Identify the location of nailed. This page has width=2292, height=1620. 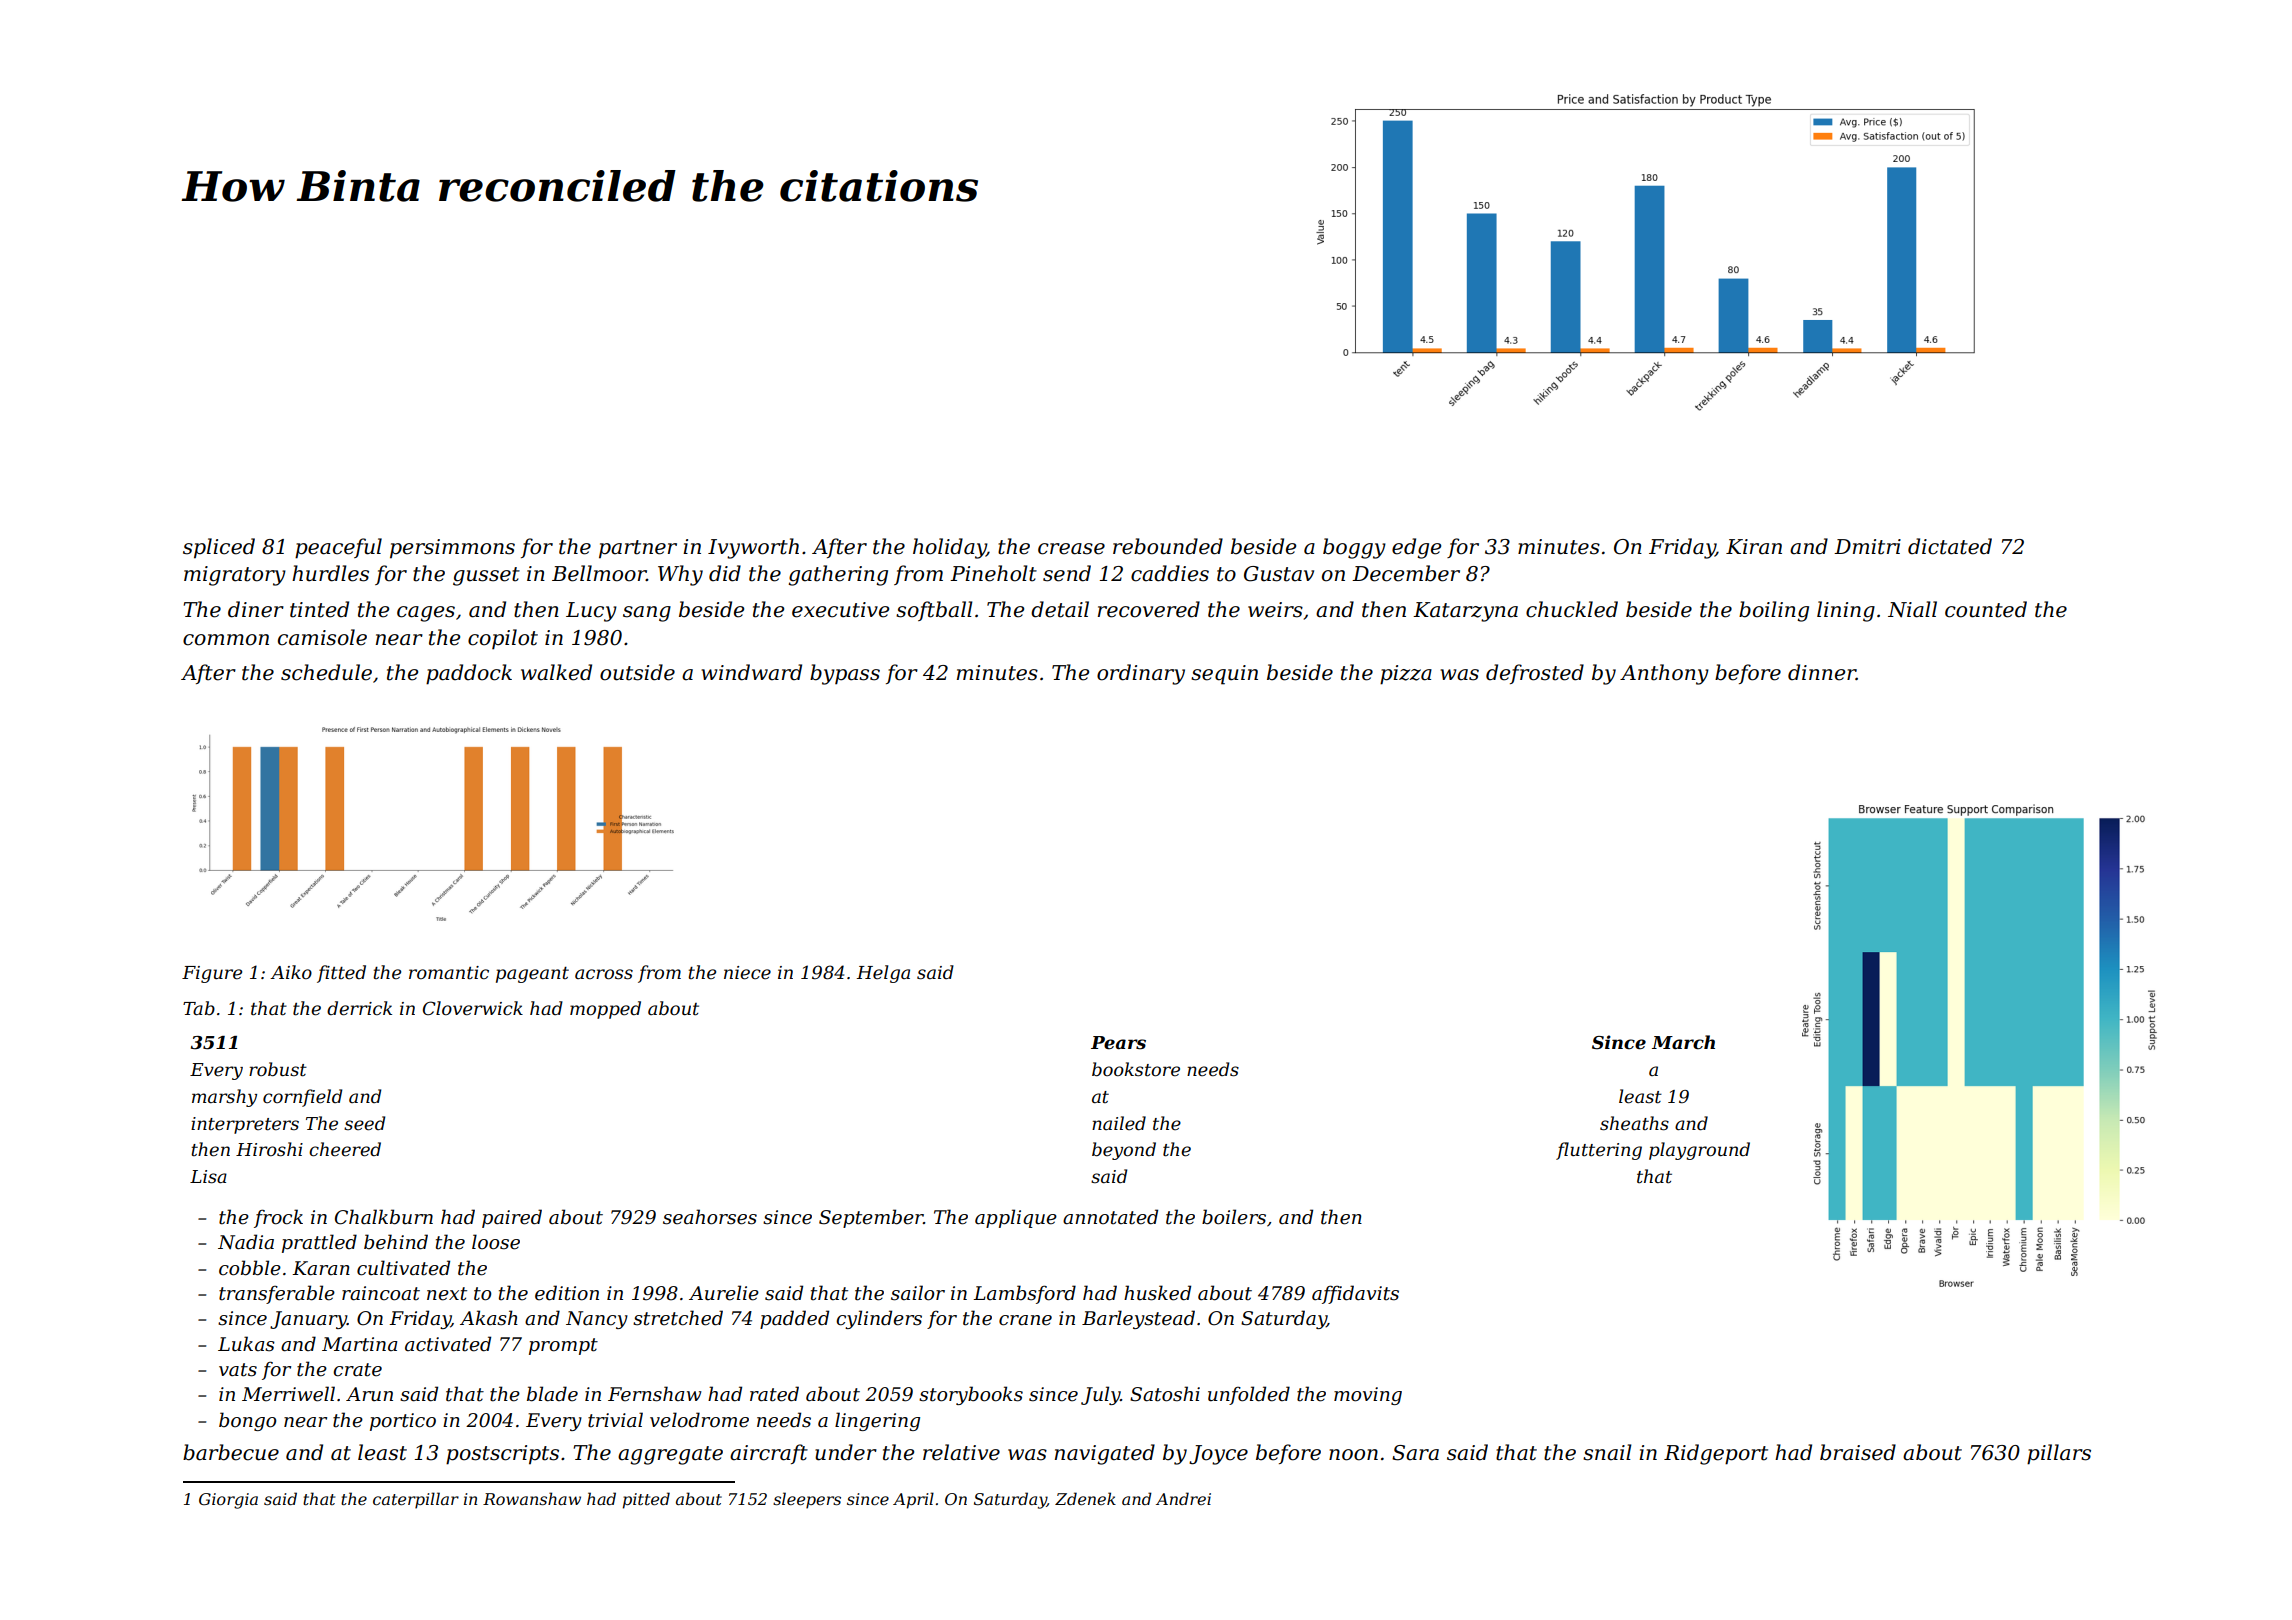
(1119, 1123).
